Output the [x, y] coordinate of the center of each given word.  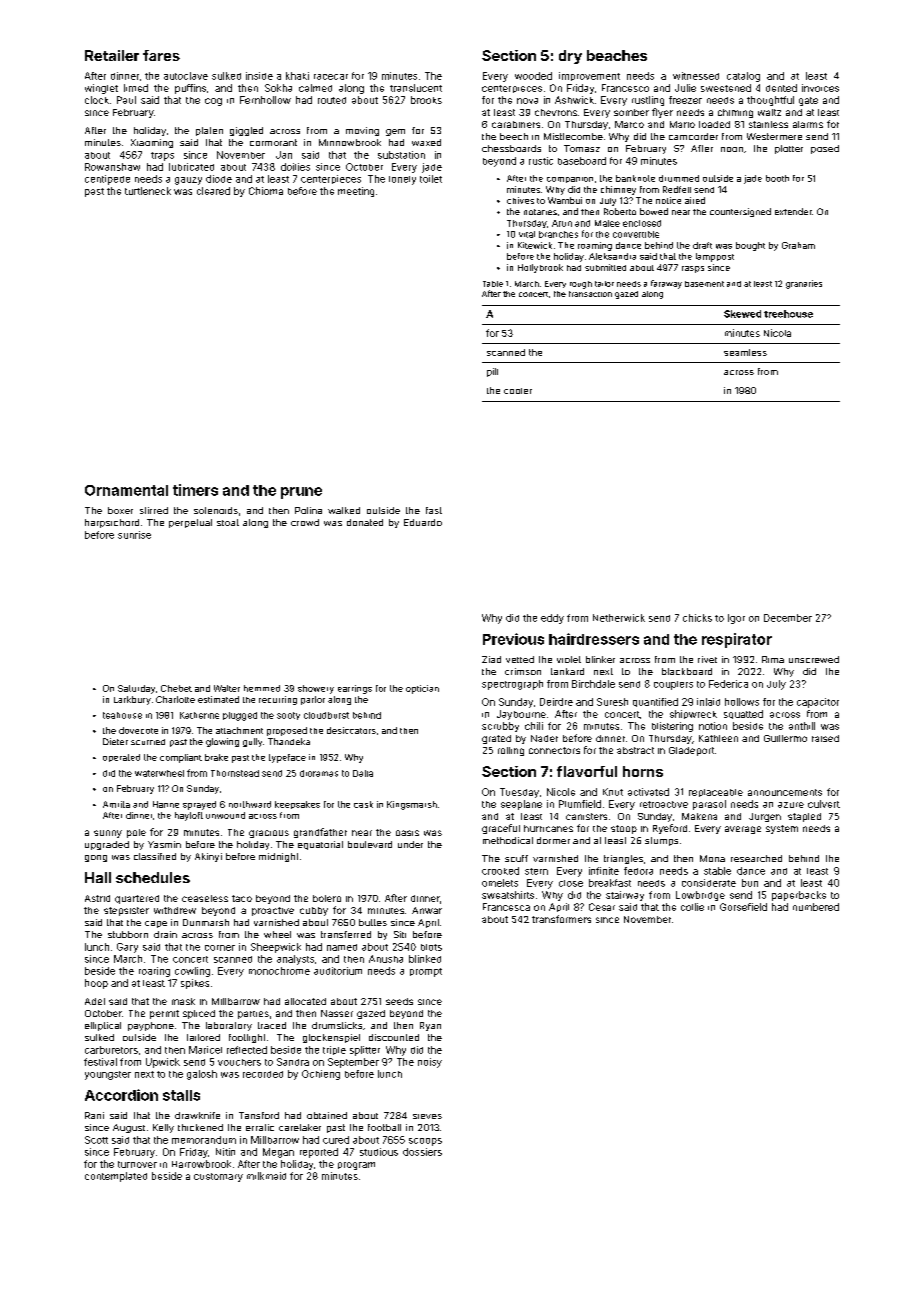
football [384, 1127]
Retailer [112, 55]
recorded [263, 1074]
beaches [617, 55]
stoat [228, 522]
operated [121, 758]
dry [570, 57]
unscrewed [814, 659]
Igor [736, 619]
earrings [355, 689]
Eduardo [423, 522]
